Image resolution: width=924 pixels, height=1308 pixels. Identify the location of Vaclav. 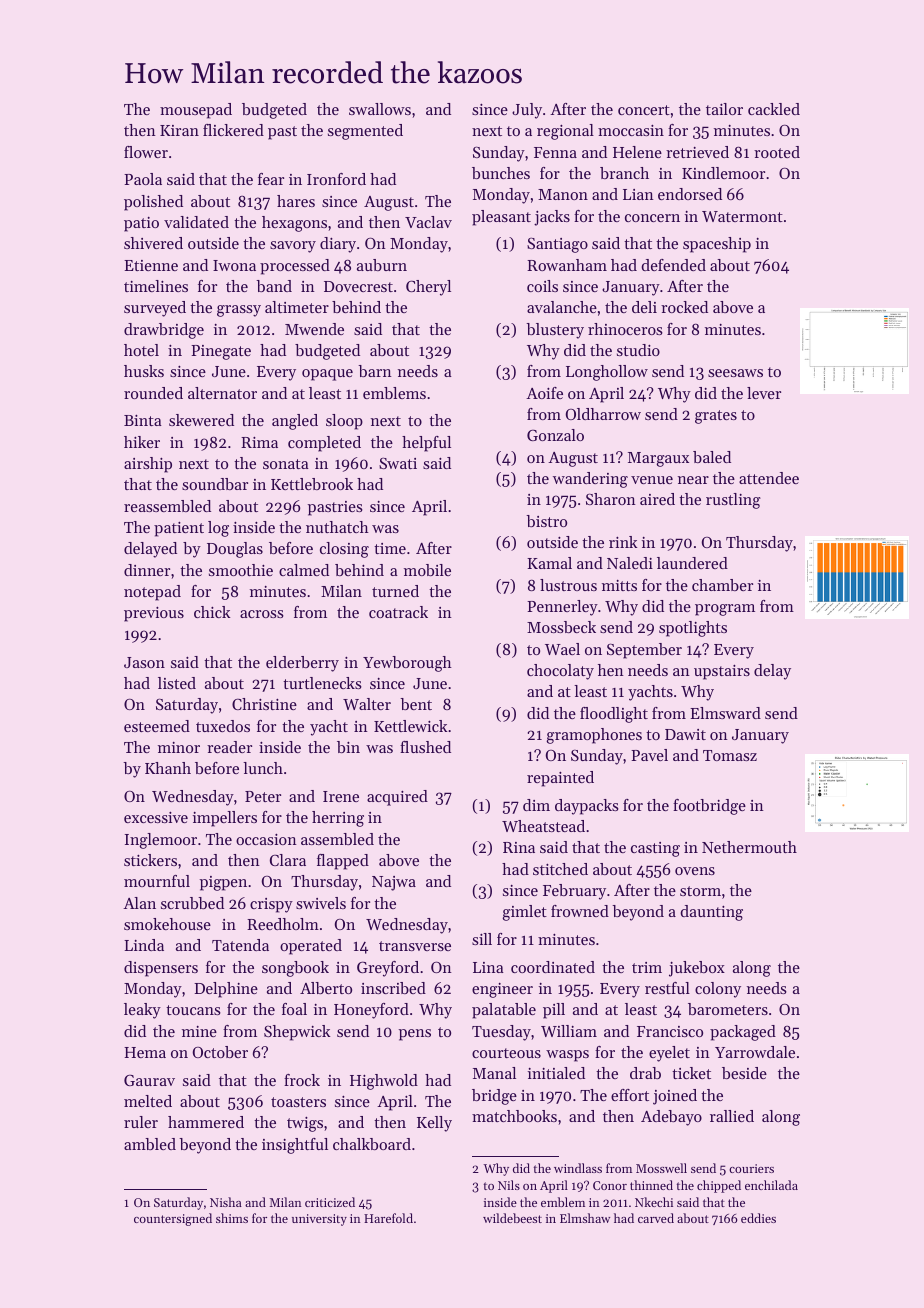
(428, 222).
